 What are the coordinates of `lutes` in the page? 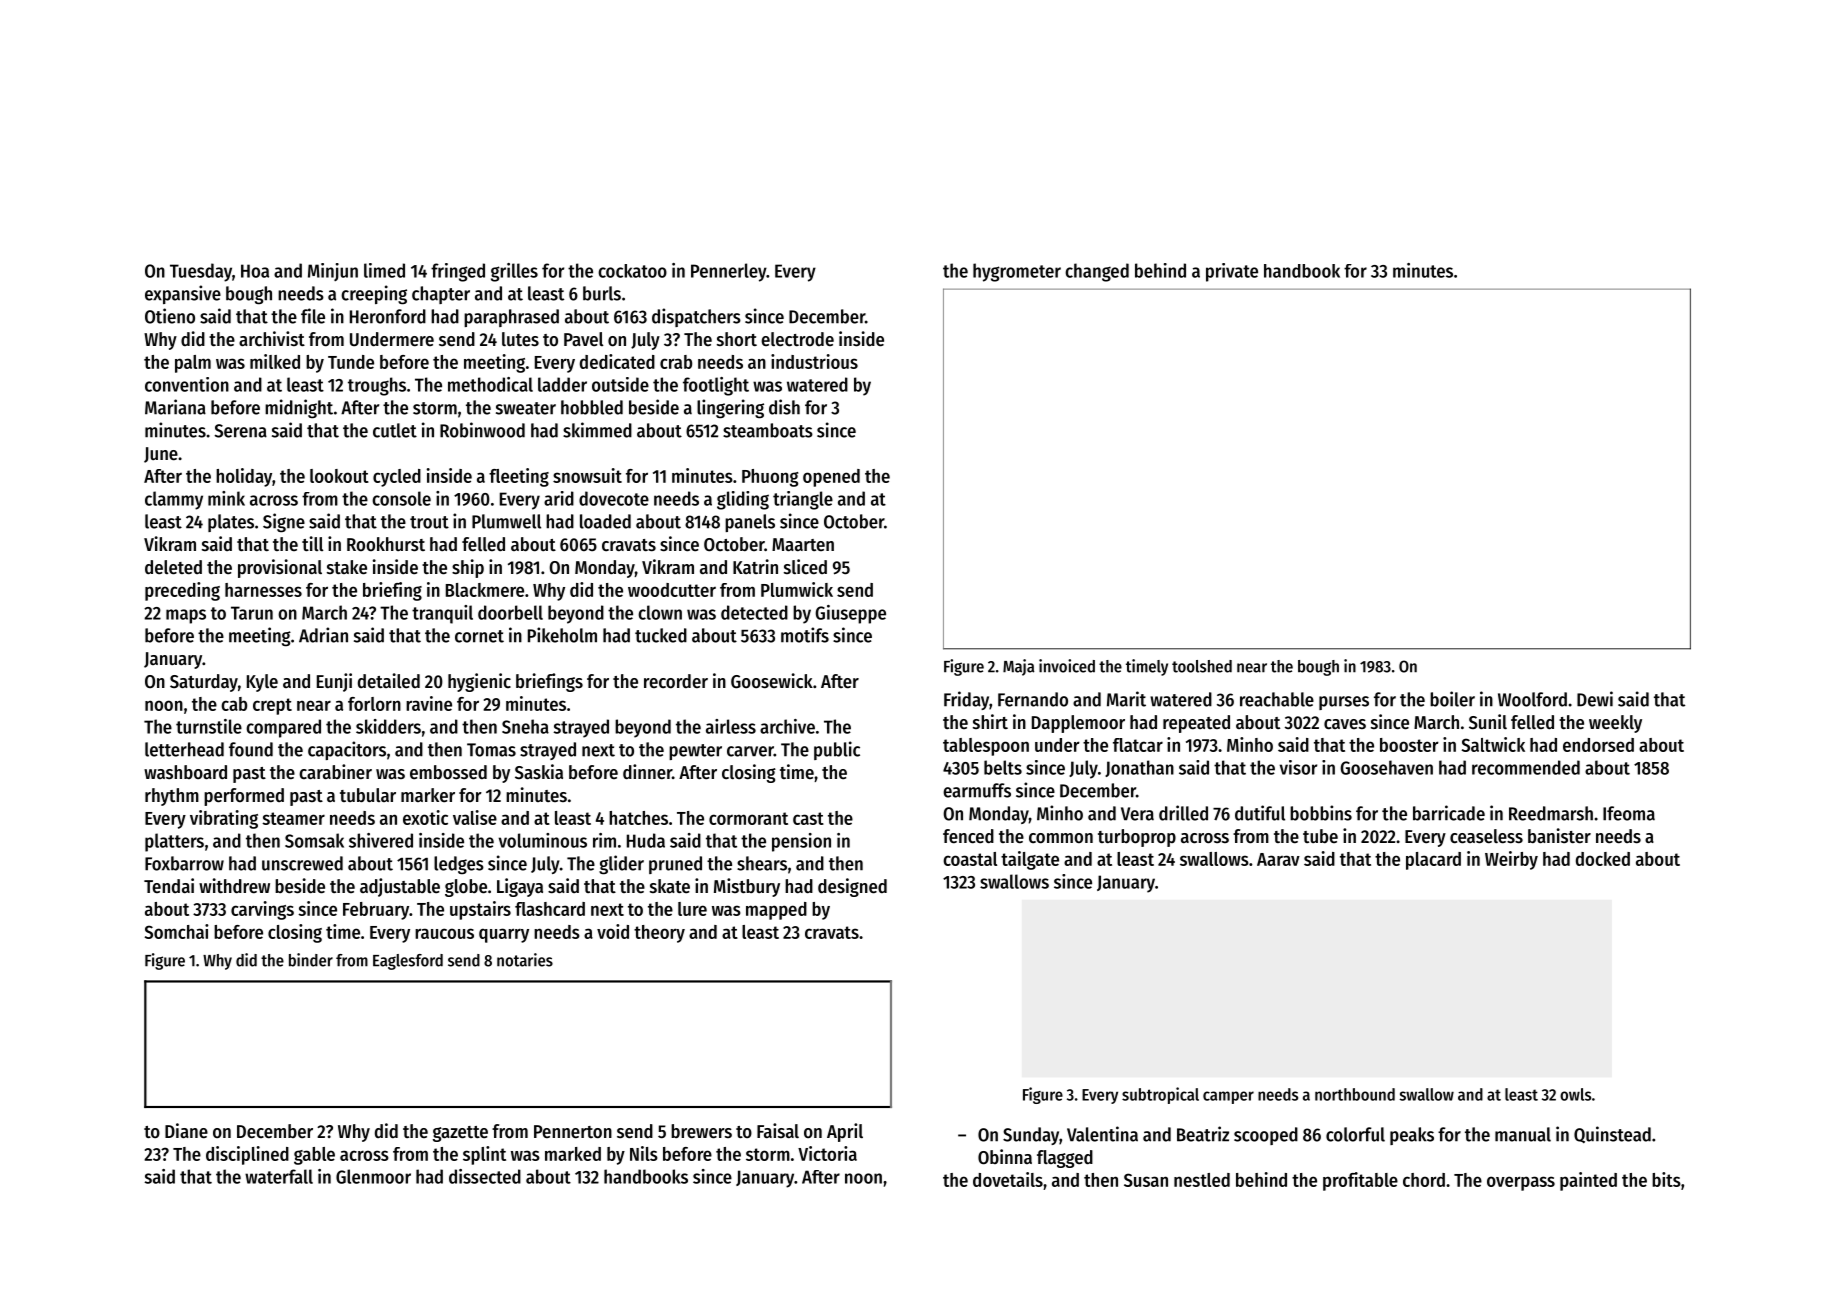 It's located at (520, 339).
